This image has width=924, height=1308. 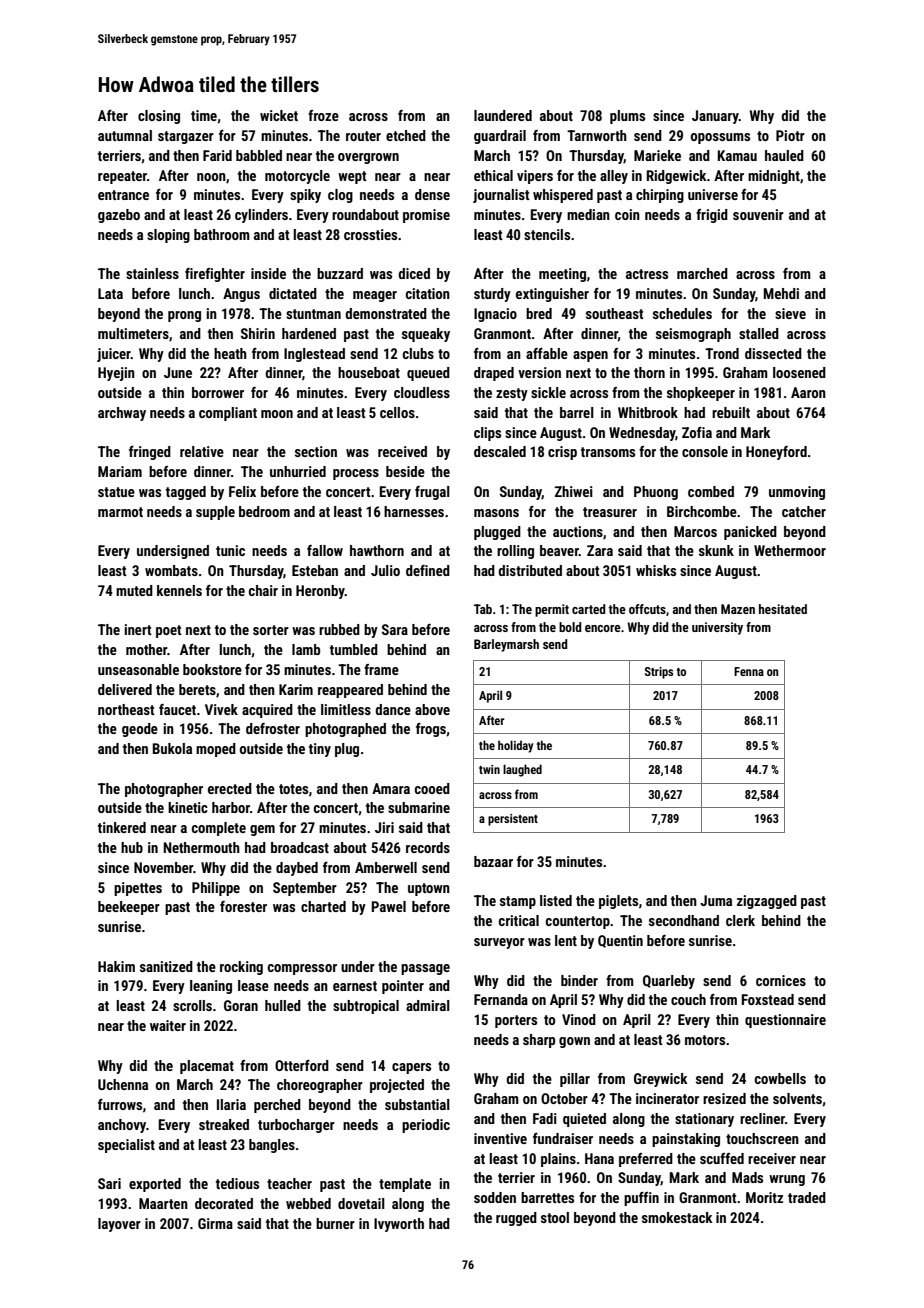 What do you see at coordinates (159, 117) in the image?
I see `closing` at bounding box center [159, 117].
